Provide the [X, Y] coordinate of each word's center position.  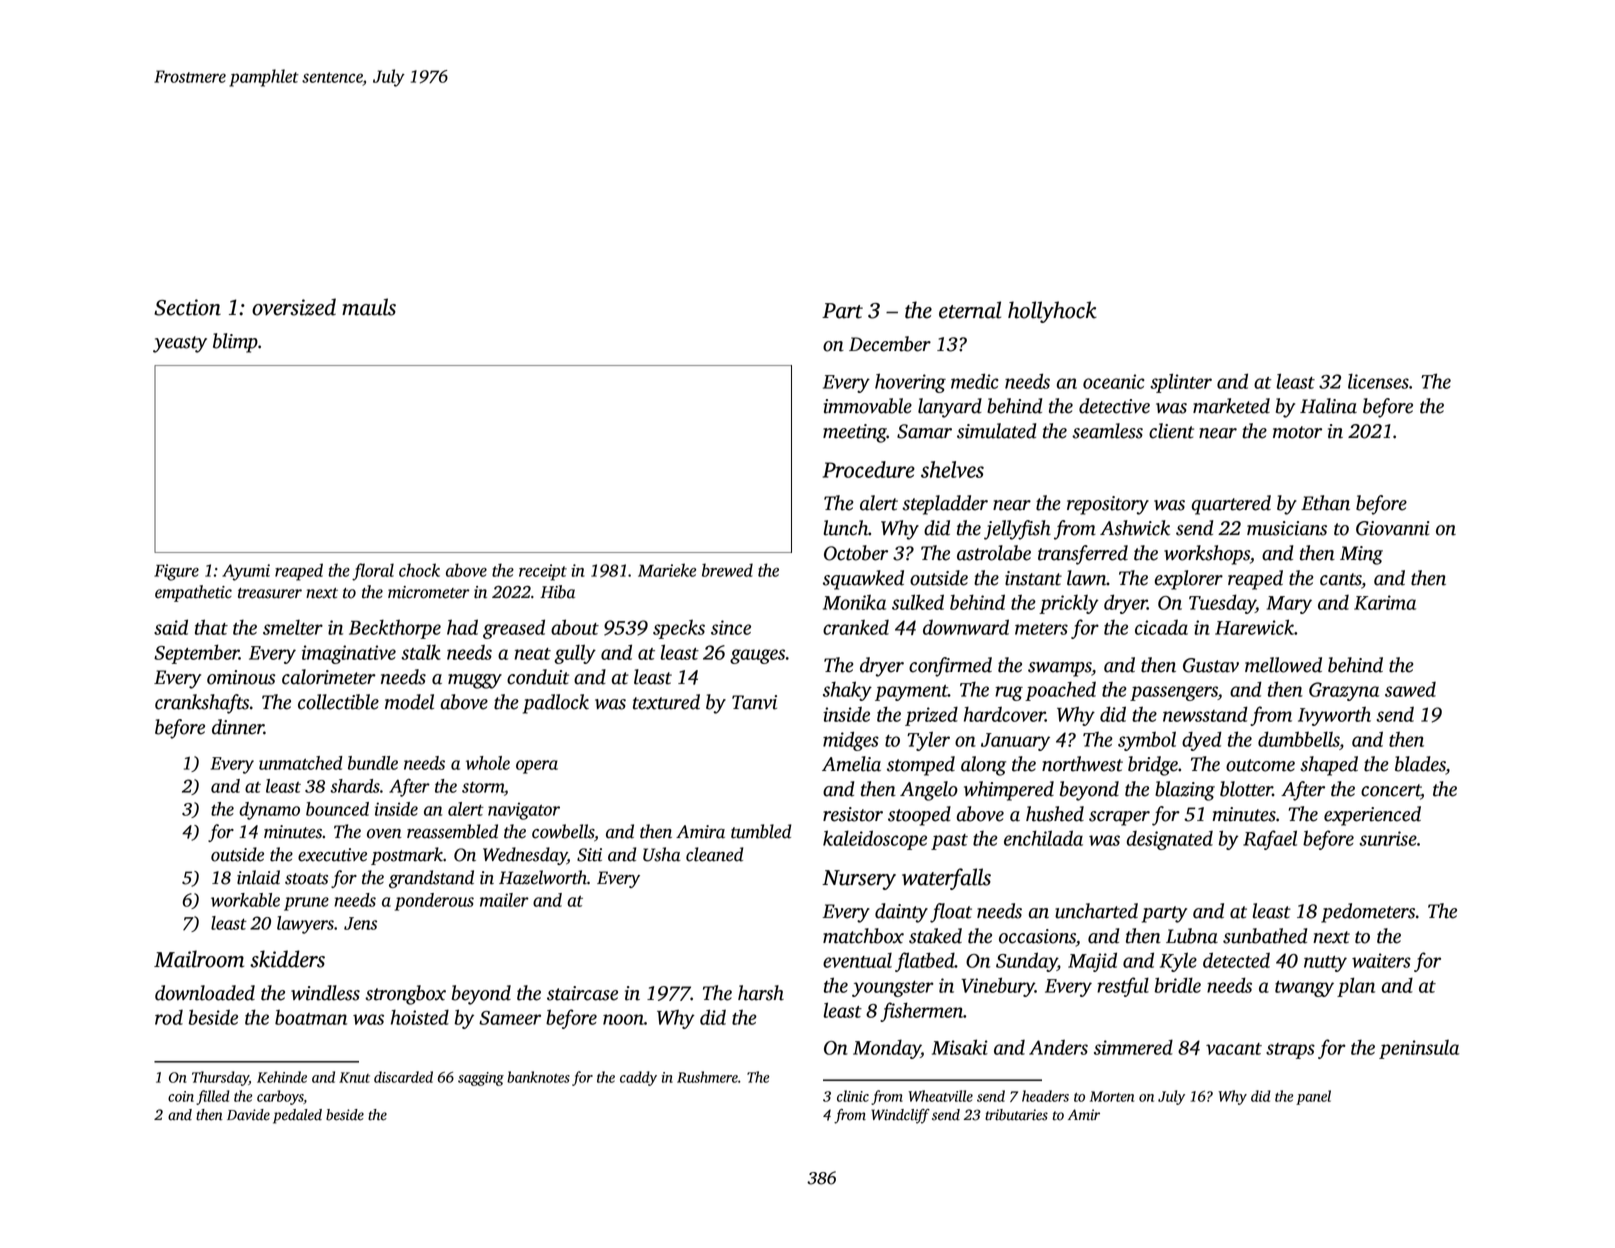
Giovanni [1393, 528]
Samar [924, 431]
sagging [481, 1079]
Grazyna [1344, 691]
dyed [1202, 741]
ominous [241, 677]
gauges [757, 656]
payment [911, 693]
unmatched [301, 763]
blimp [235, 343]
